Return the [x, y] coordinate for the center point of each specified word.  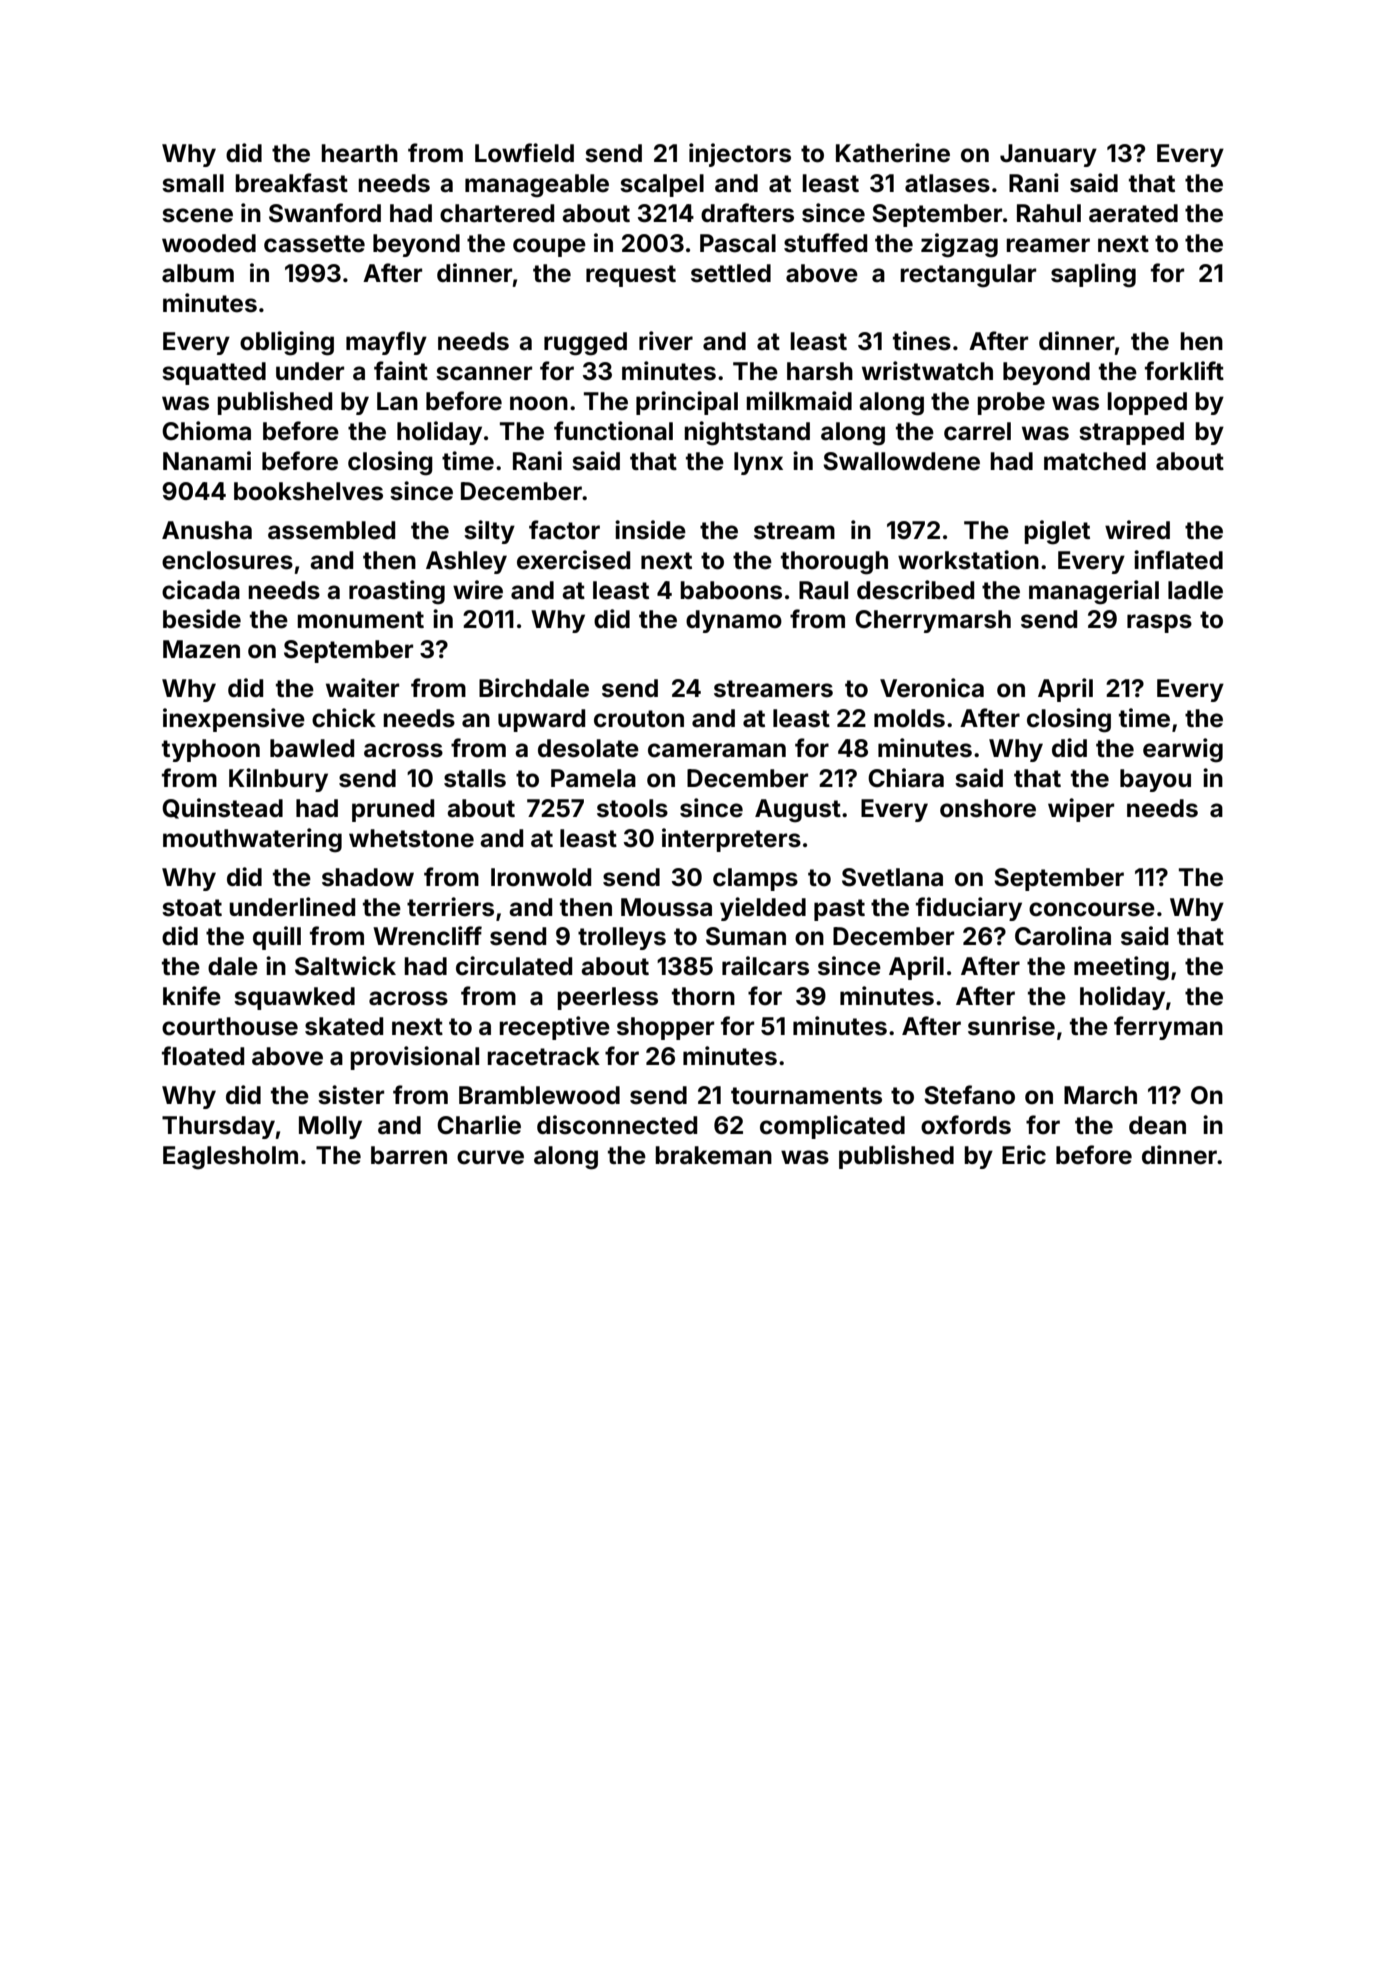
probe [1011, 403]
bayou [1155, 780]
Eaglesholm [230, 1158]
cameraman [717, 750]
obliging [287, 343]
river [666, 341]
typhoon [211, 750]
